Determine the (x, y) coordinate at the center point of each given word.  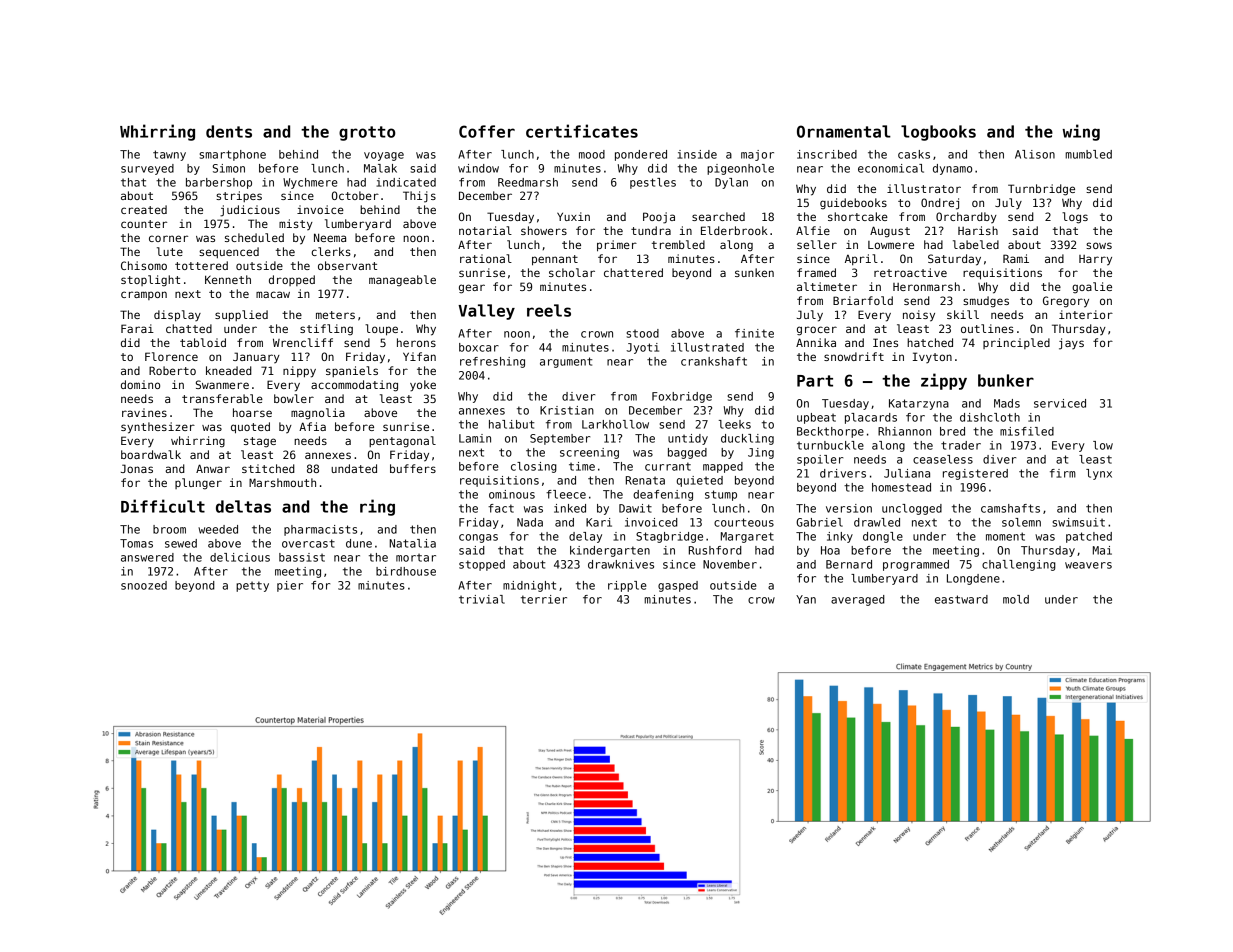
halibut (512, 424)
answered (147, 557)
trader (961, 445)
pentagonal (402, 442)
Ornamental (844, 131)
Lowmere (891, 245)
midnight (529, 586)
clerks (331, 251)
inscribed (827, 154)
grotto (367, 133)
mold (1016, 599)
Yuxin (573, 216)
